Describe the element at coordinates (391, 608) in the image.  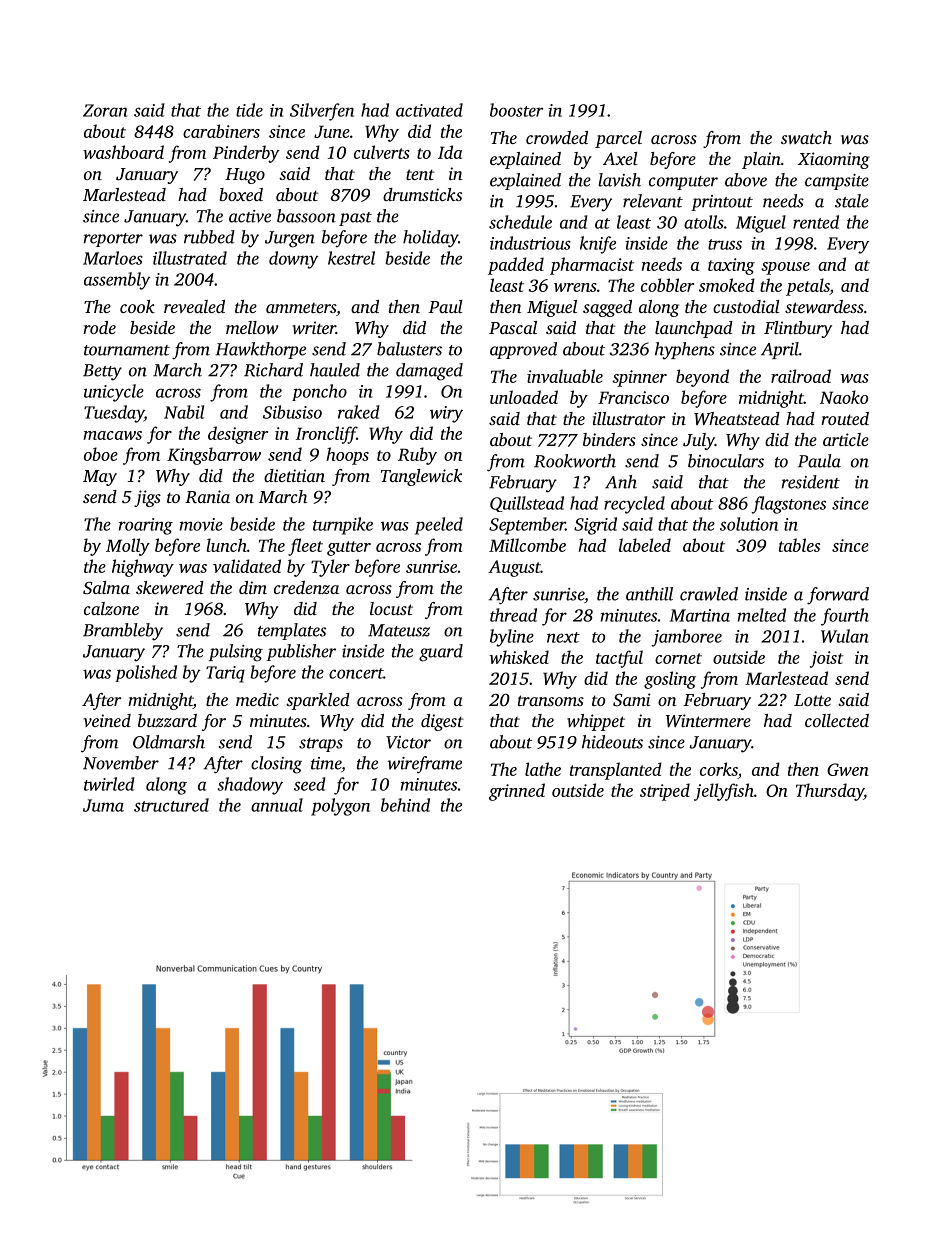
I see `locust` at that location.
